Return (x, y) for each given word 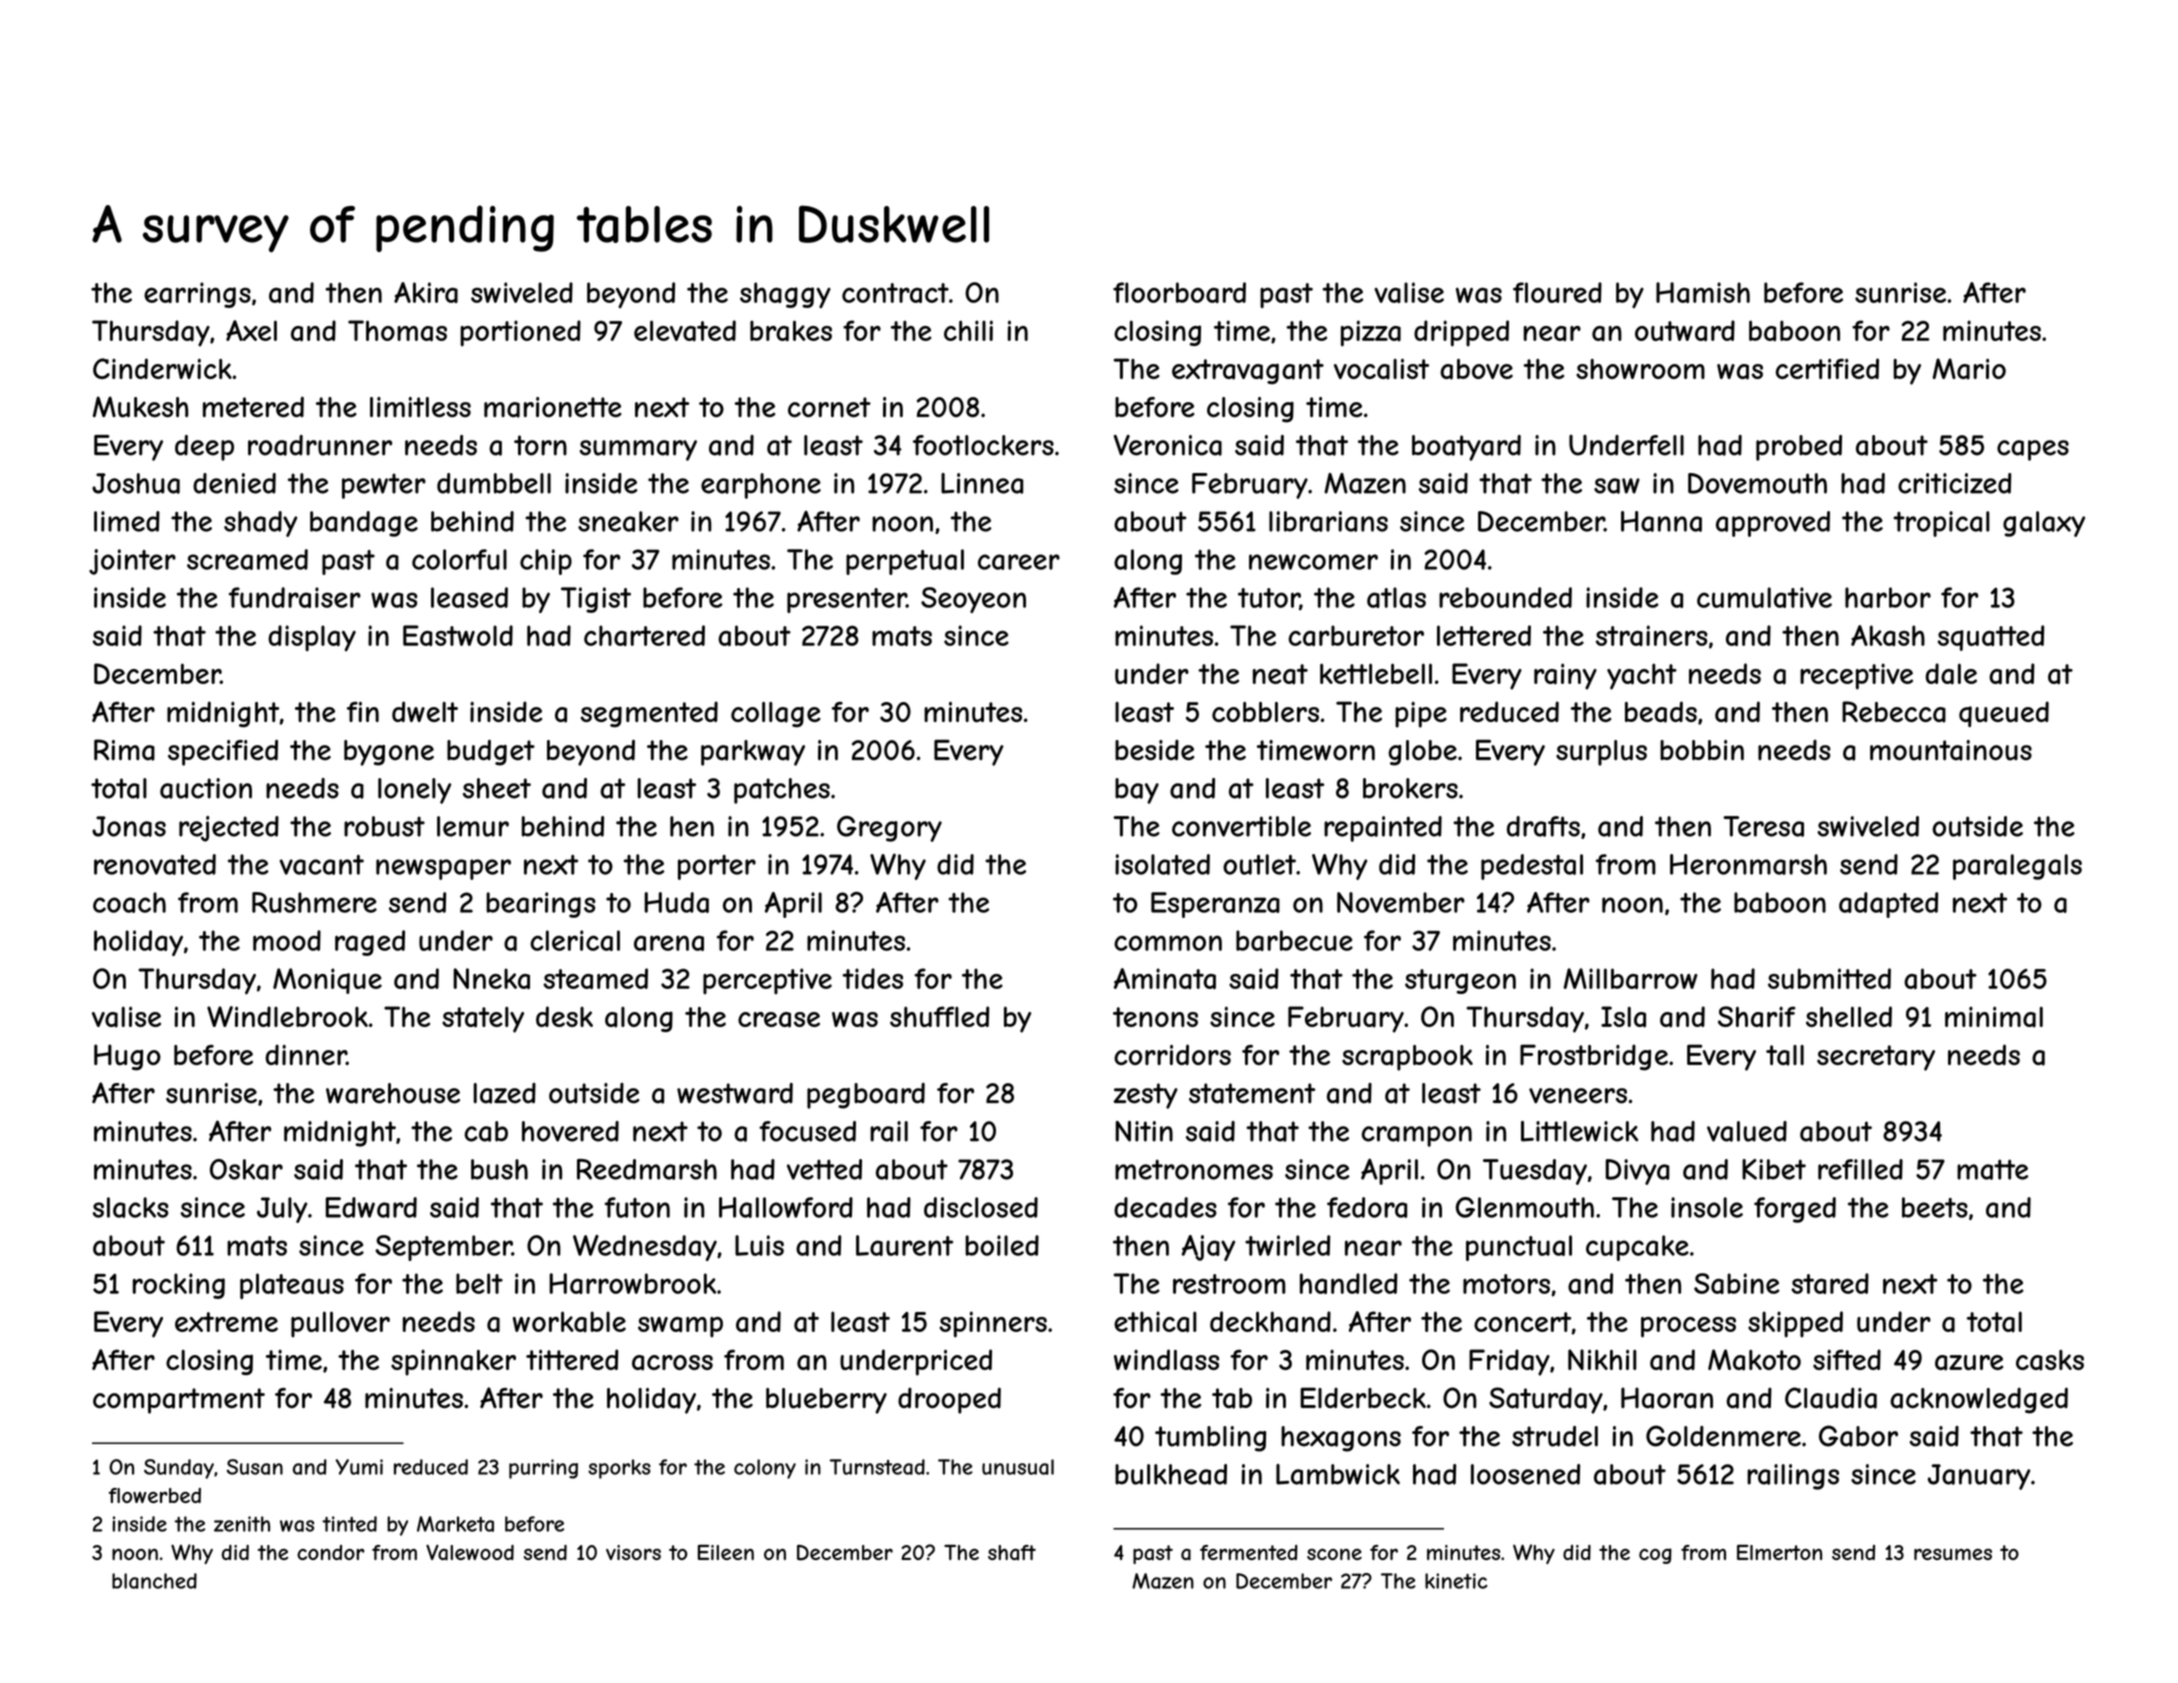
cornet (829, 407)
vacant (322, 865)
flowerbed (155, 1495)
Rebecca (1894, 712)
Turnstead (877, 1467)
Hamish (1703, 292)
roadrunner (320, 445)
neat (1280, 674)
